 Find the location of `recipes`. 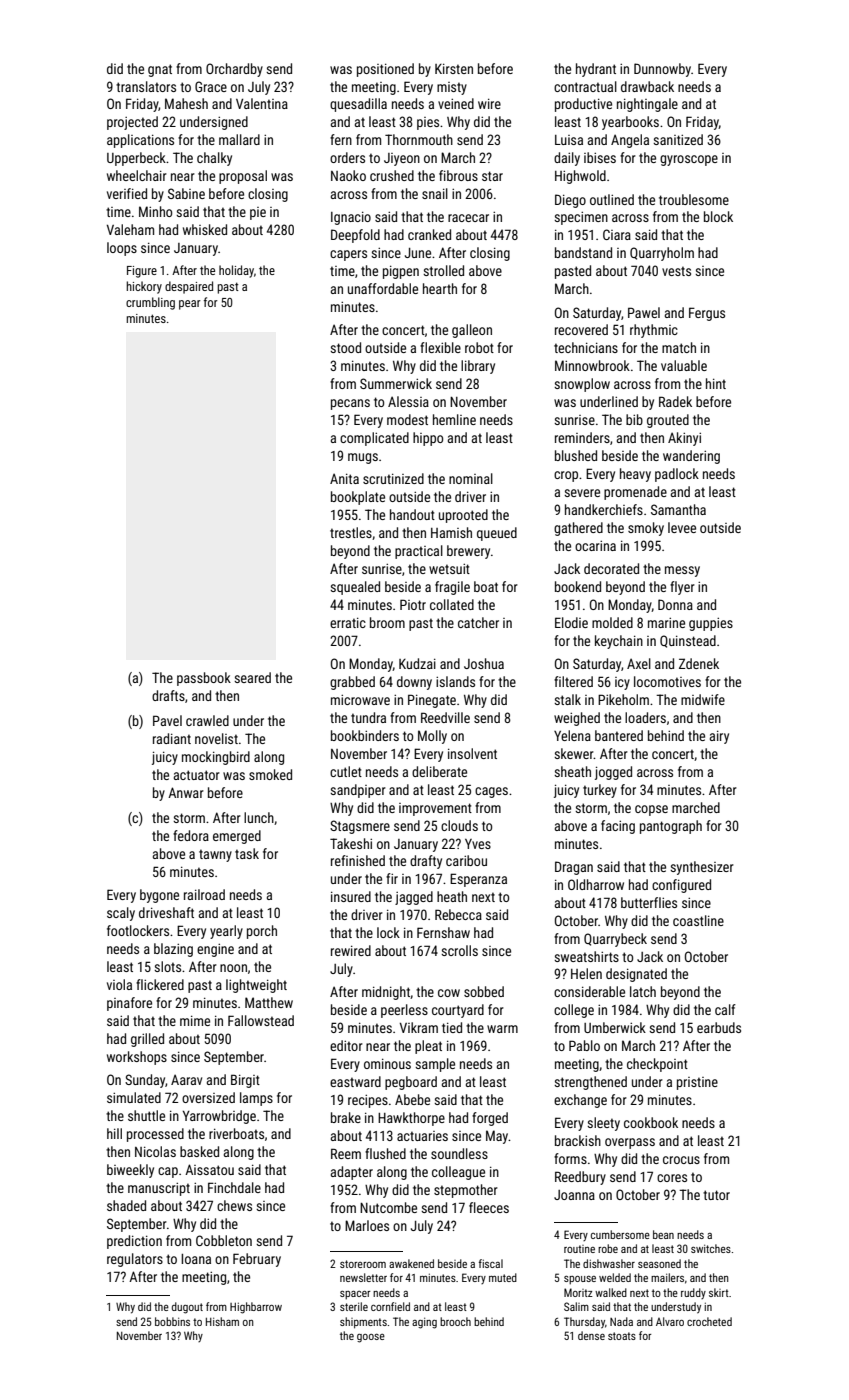

recipes is located at coordinates (368, 1101).
